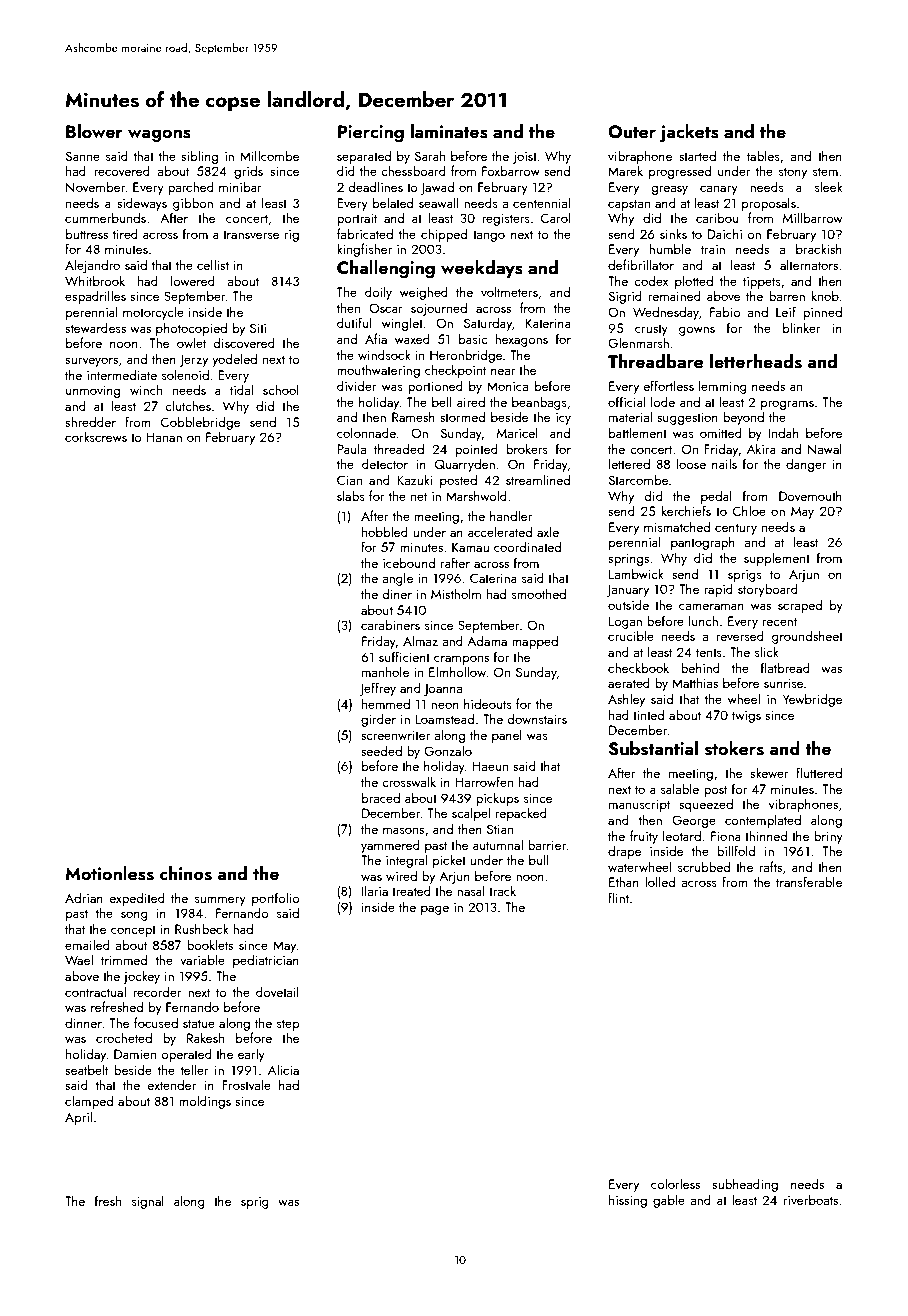 This screenshot has width=908, height=1316. I want to click on tables, so click(763, 155).
